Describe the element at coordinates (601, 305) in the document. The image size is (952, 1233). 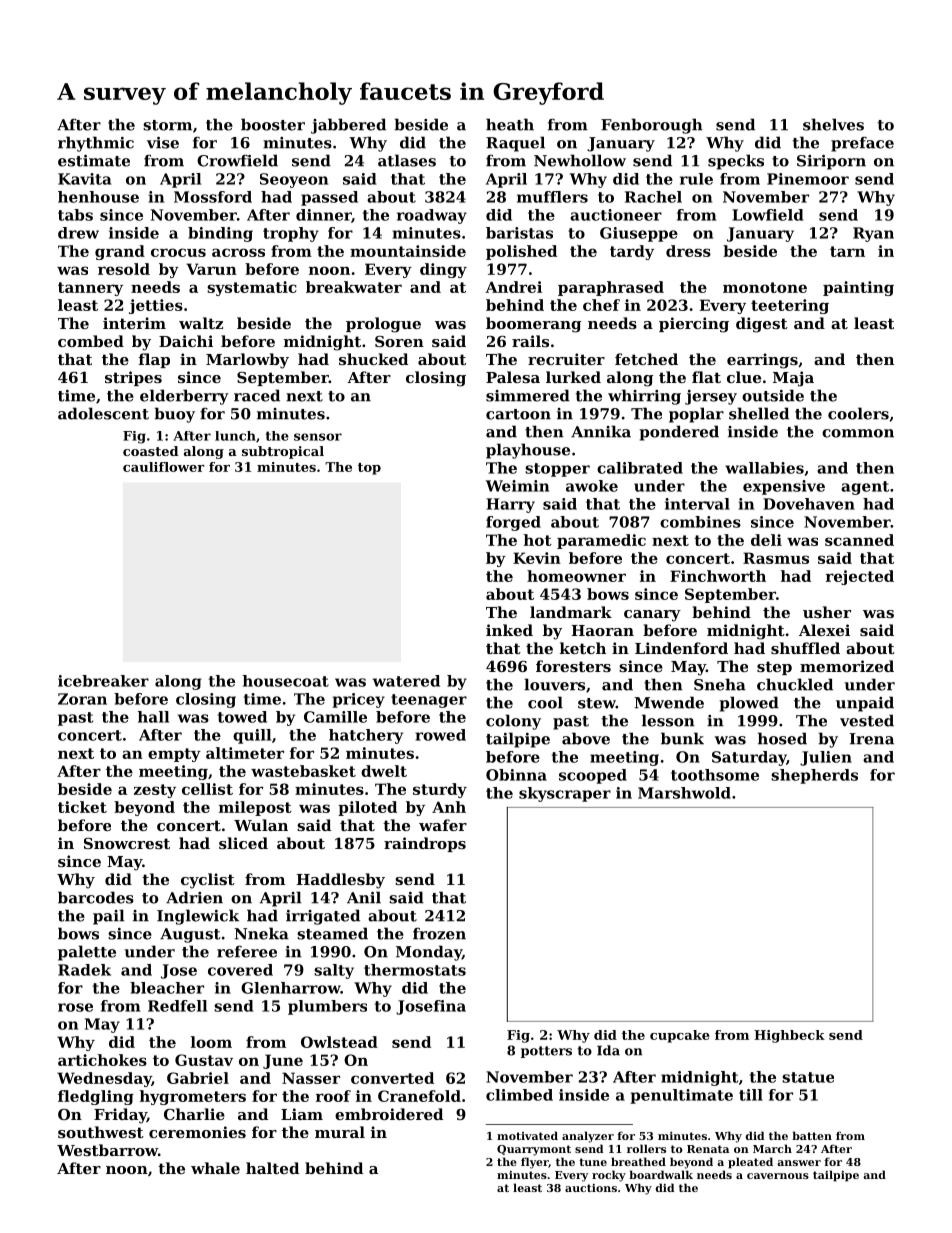
I see `chef` at that location.
